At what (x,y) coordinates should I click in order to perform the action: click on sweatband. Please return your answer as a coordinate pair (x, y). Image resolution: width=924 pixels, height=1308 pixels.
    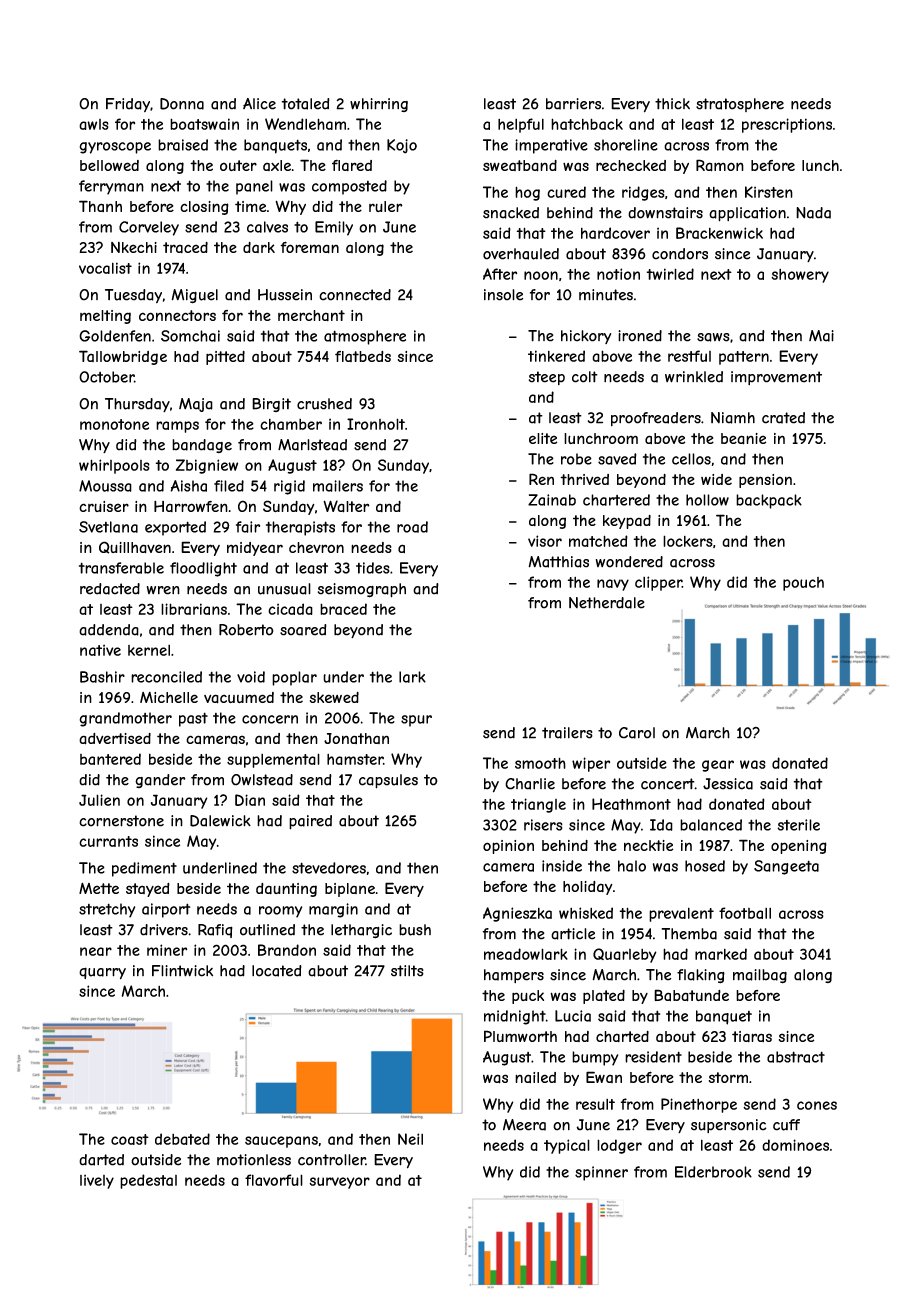
    Looking at the image, I should click on (520, 166).
